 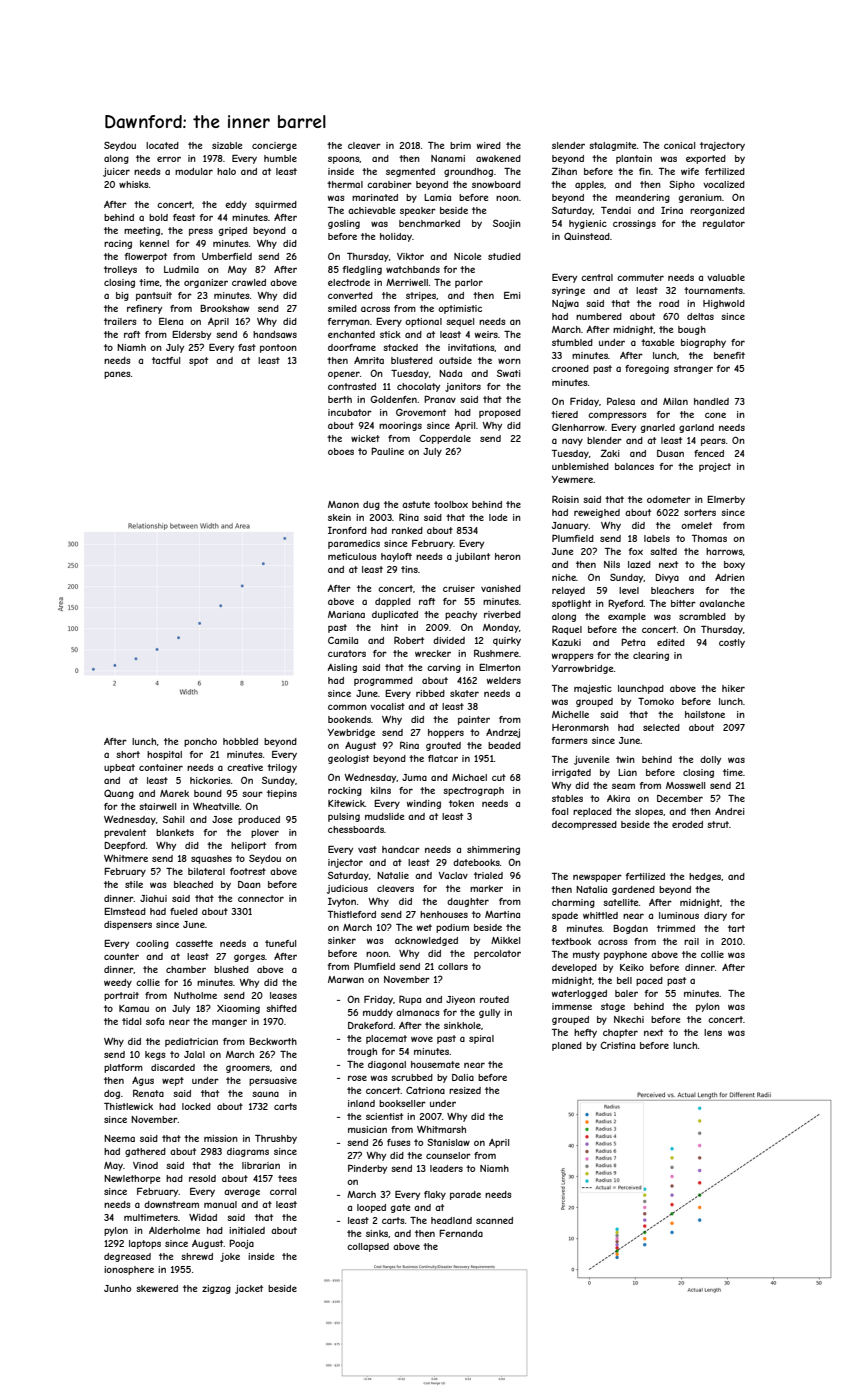 I want to click on librarian, so click(x=261, y=1165).
